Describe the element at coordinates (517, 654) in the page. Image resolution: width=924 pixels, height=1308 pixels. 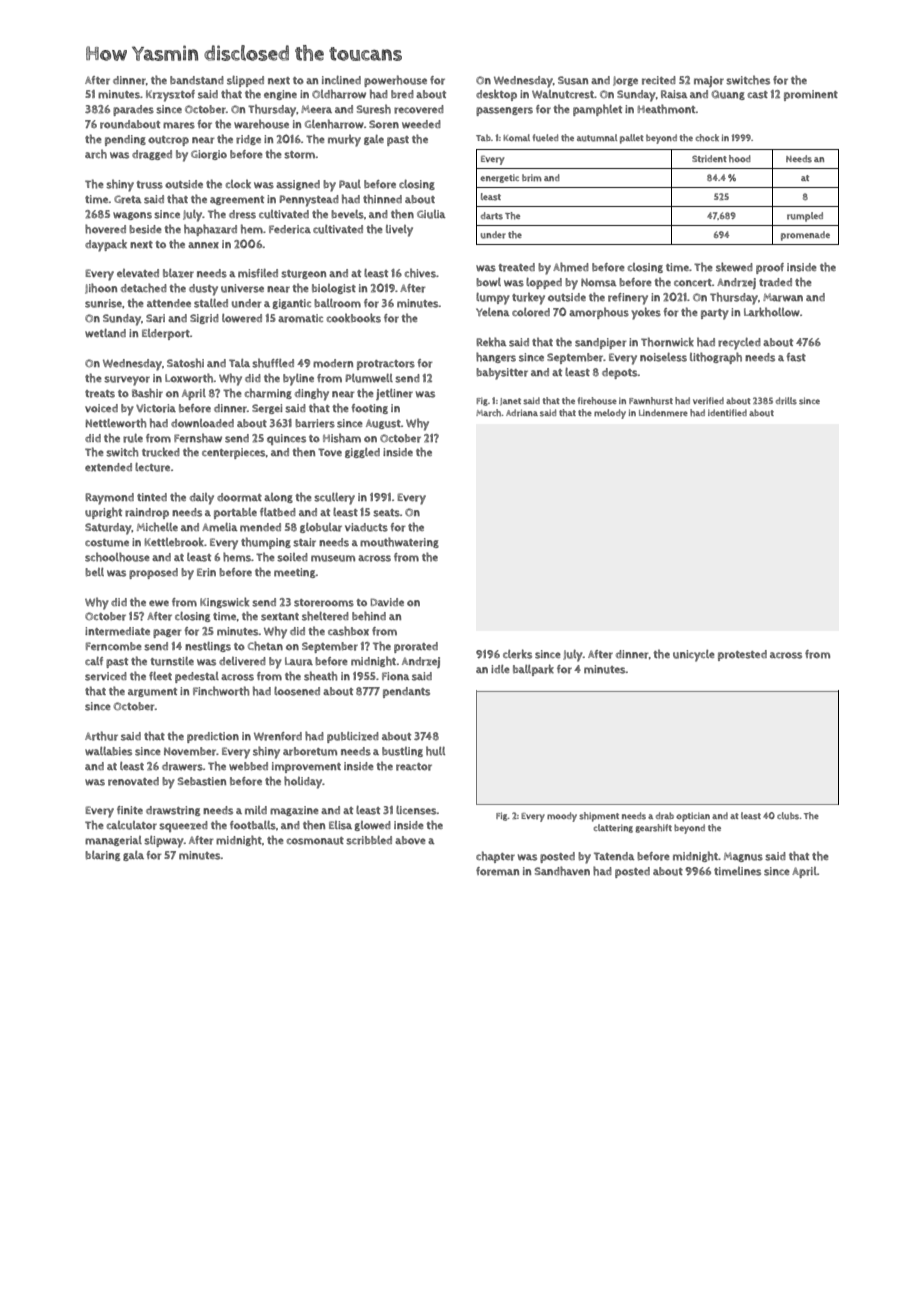
I see `clerks` at that location.
